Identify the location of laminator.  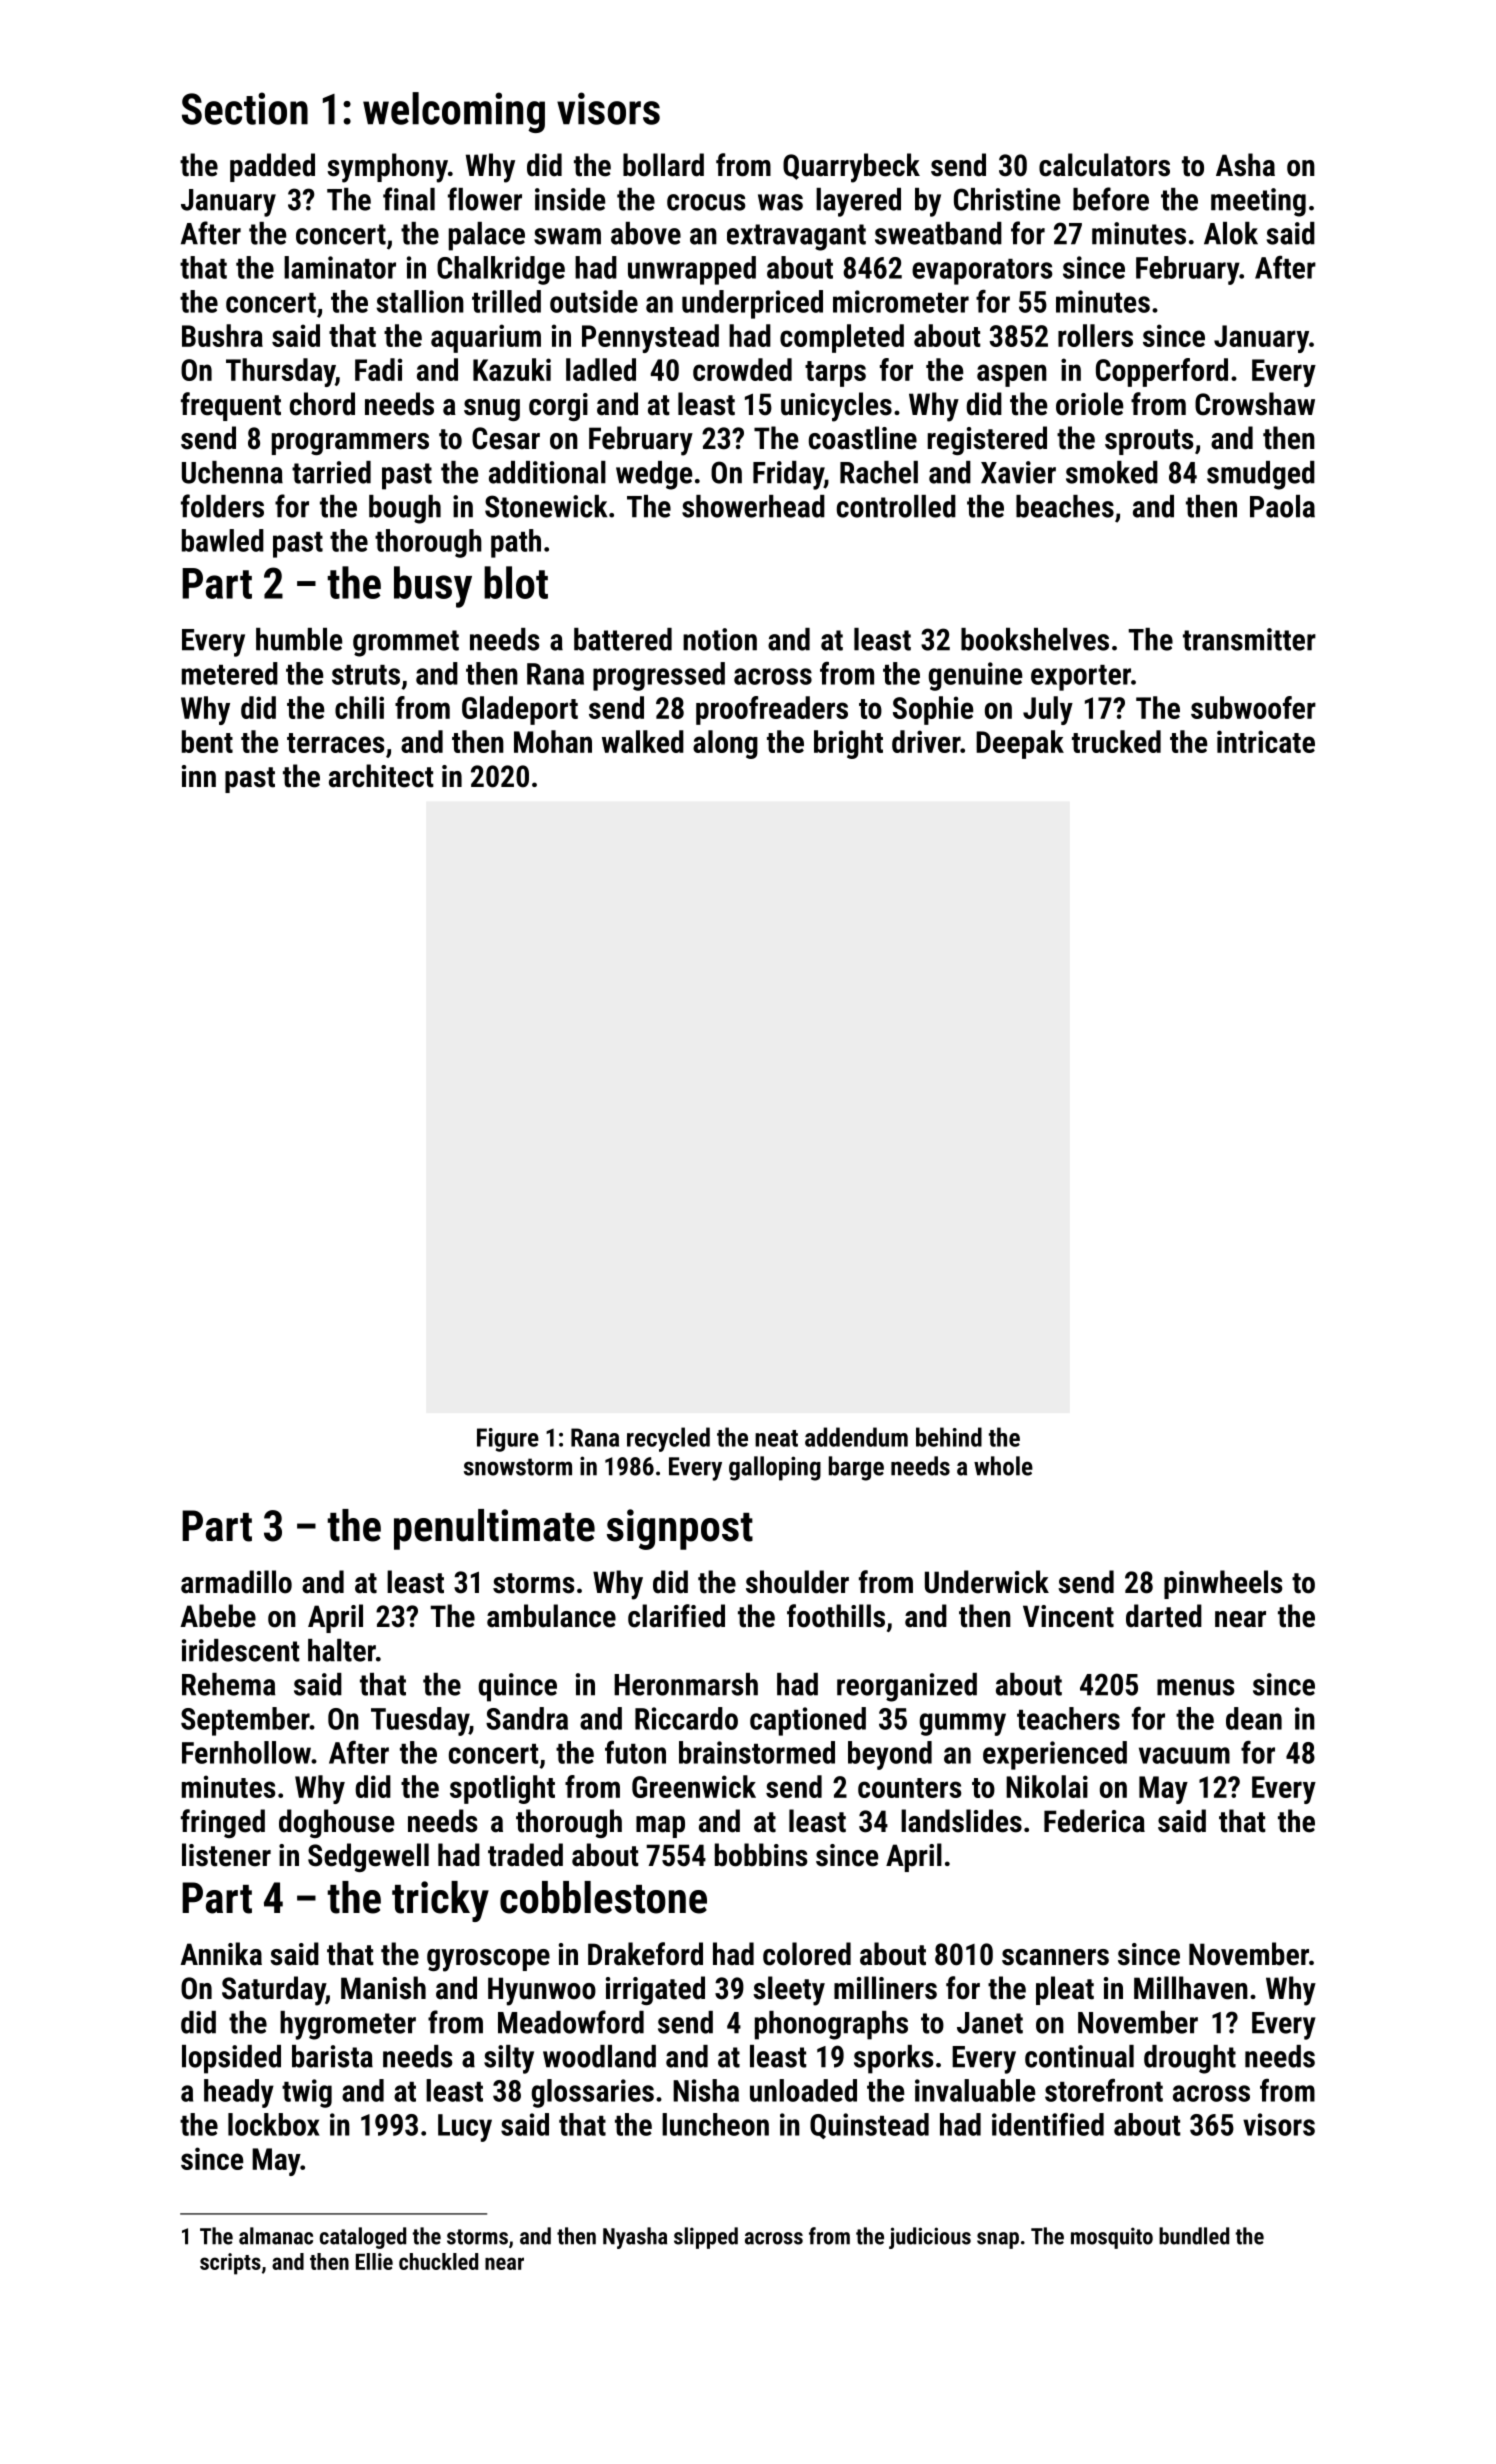
(340, 267).
